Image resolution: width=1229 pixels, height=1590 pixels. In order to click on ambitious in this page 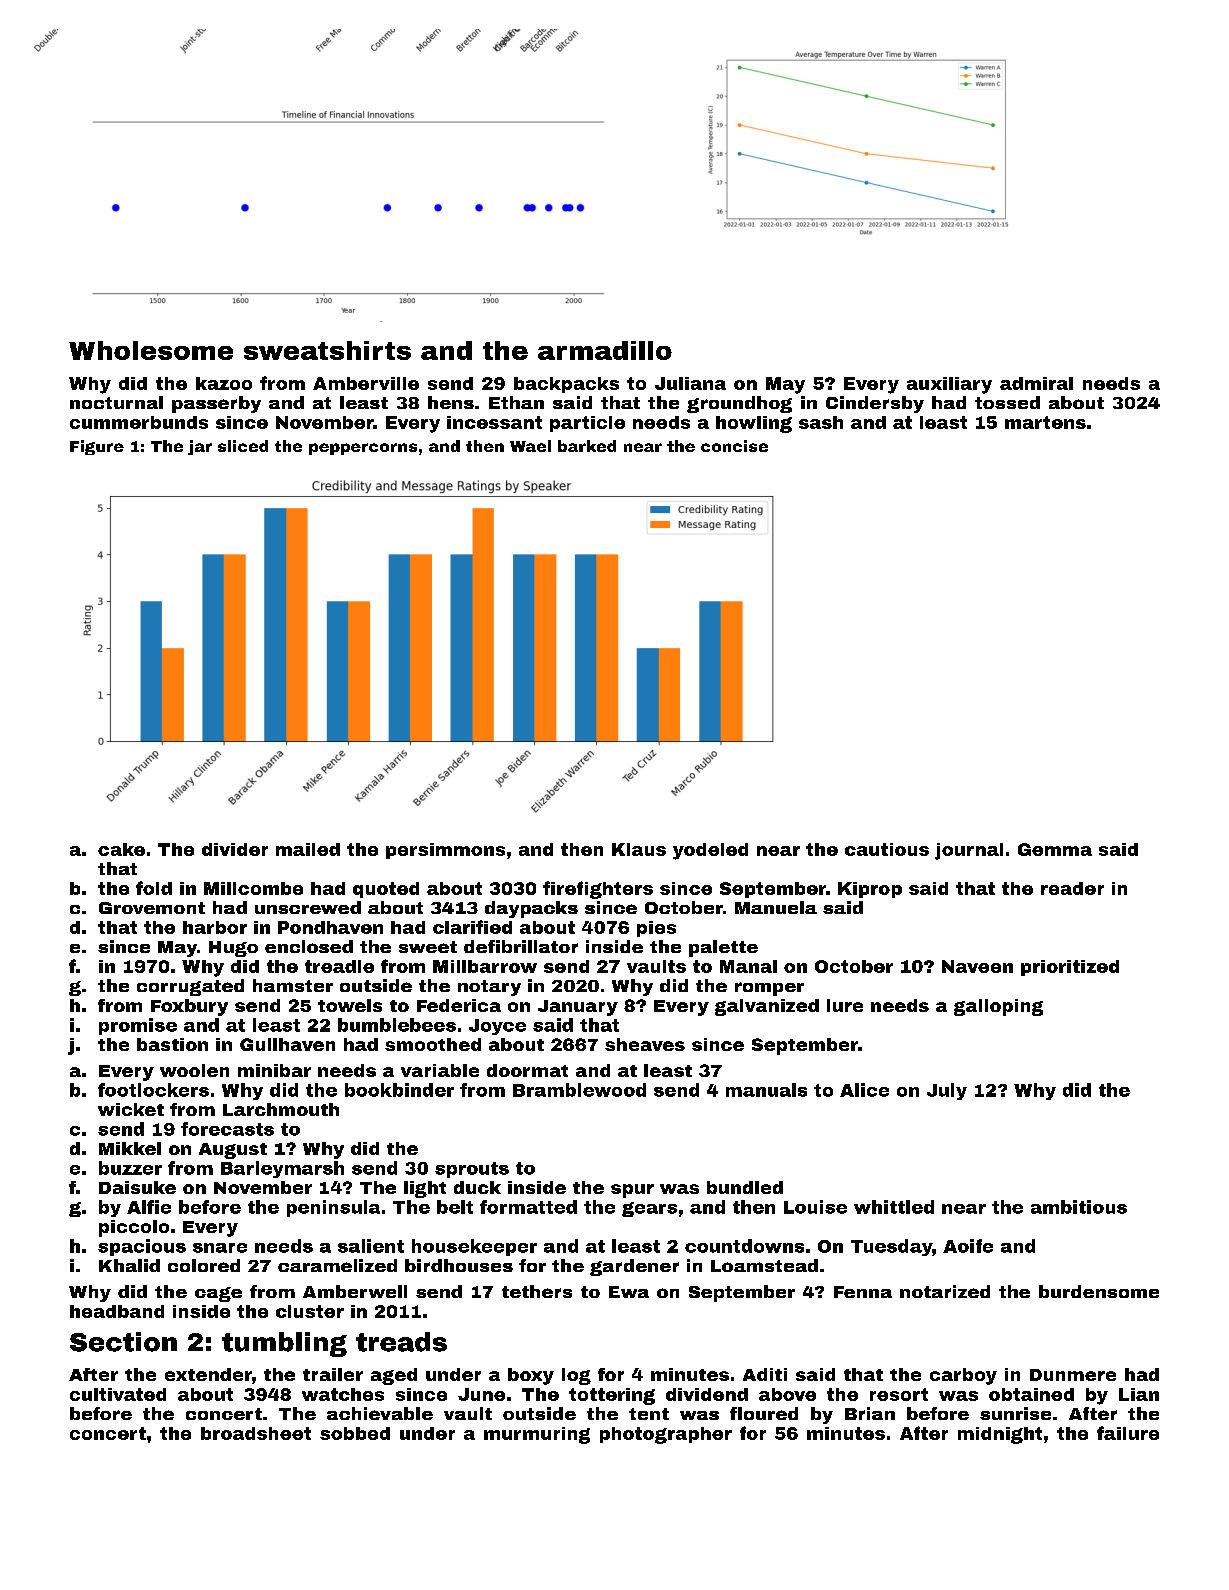, I will do `click(1079, 1207)`.
